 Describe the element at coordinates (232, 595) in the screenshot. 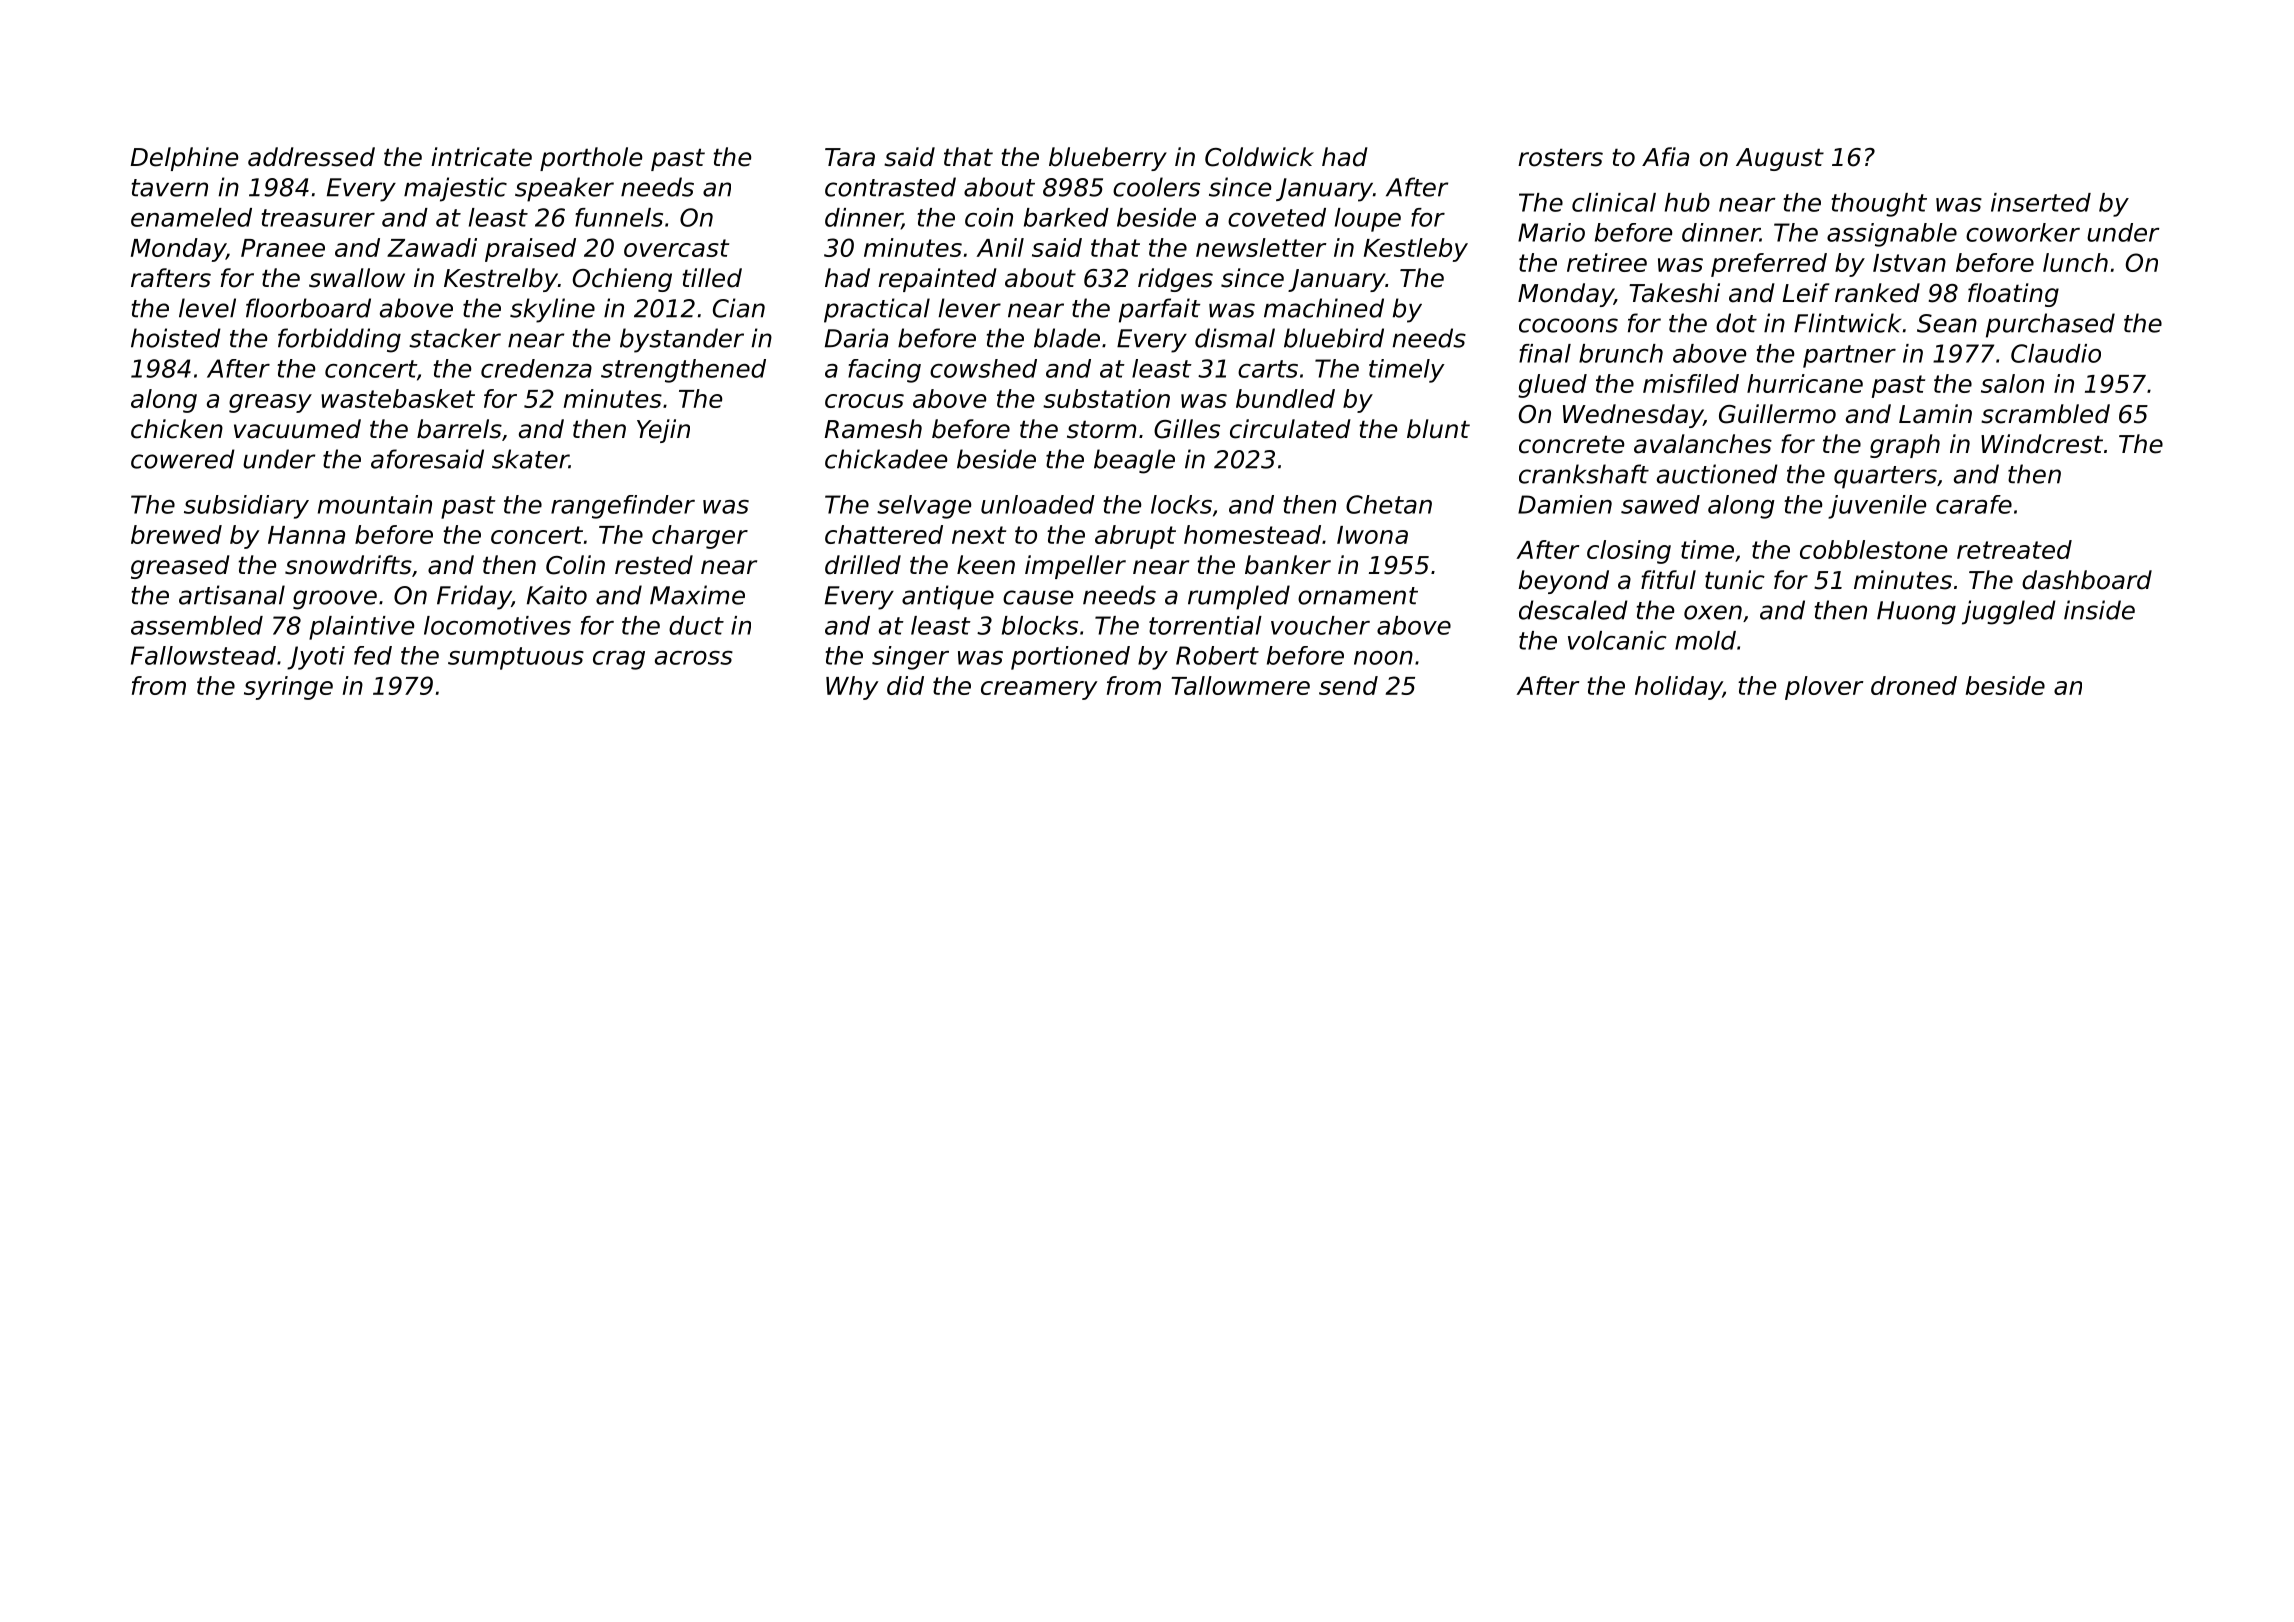

I see `artisanal` at that location.
